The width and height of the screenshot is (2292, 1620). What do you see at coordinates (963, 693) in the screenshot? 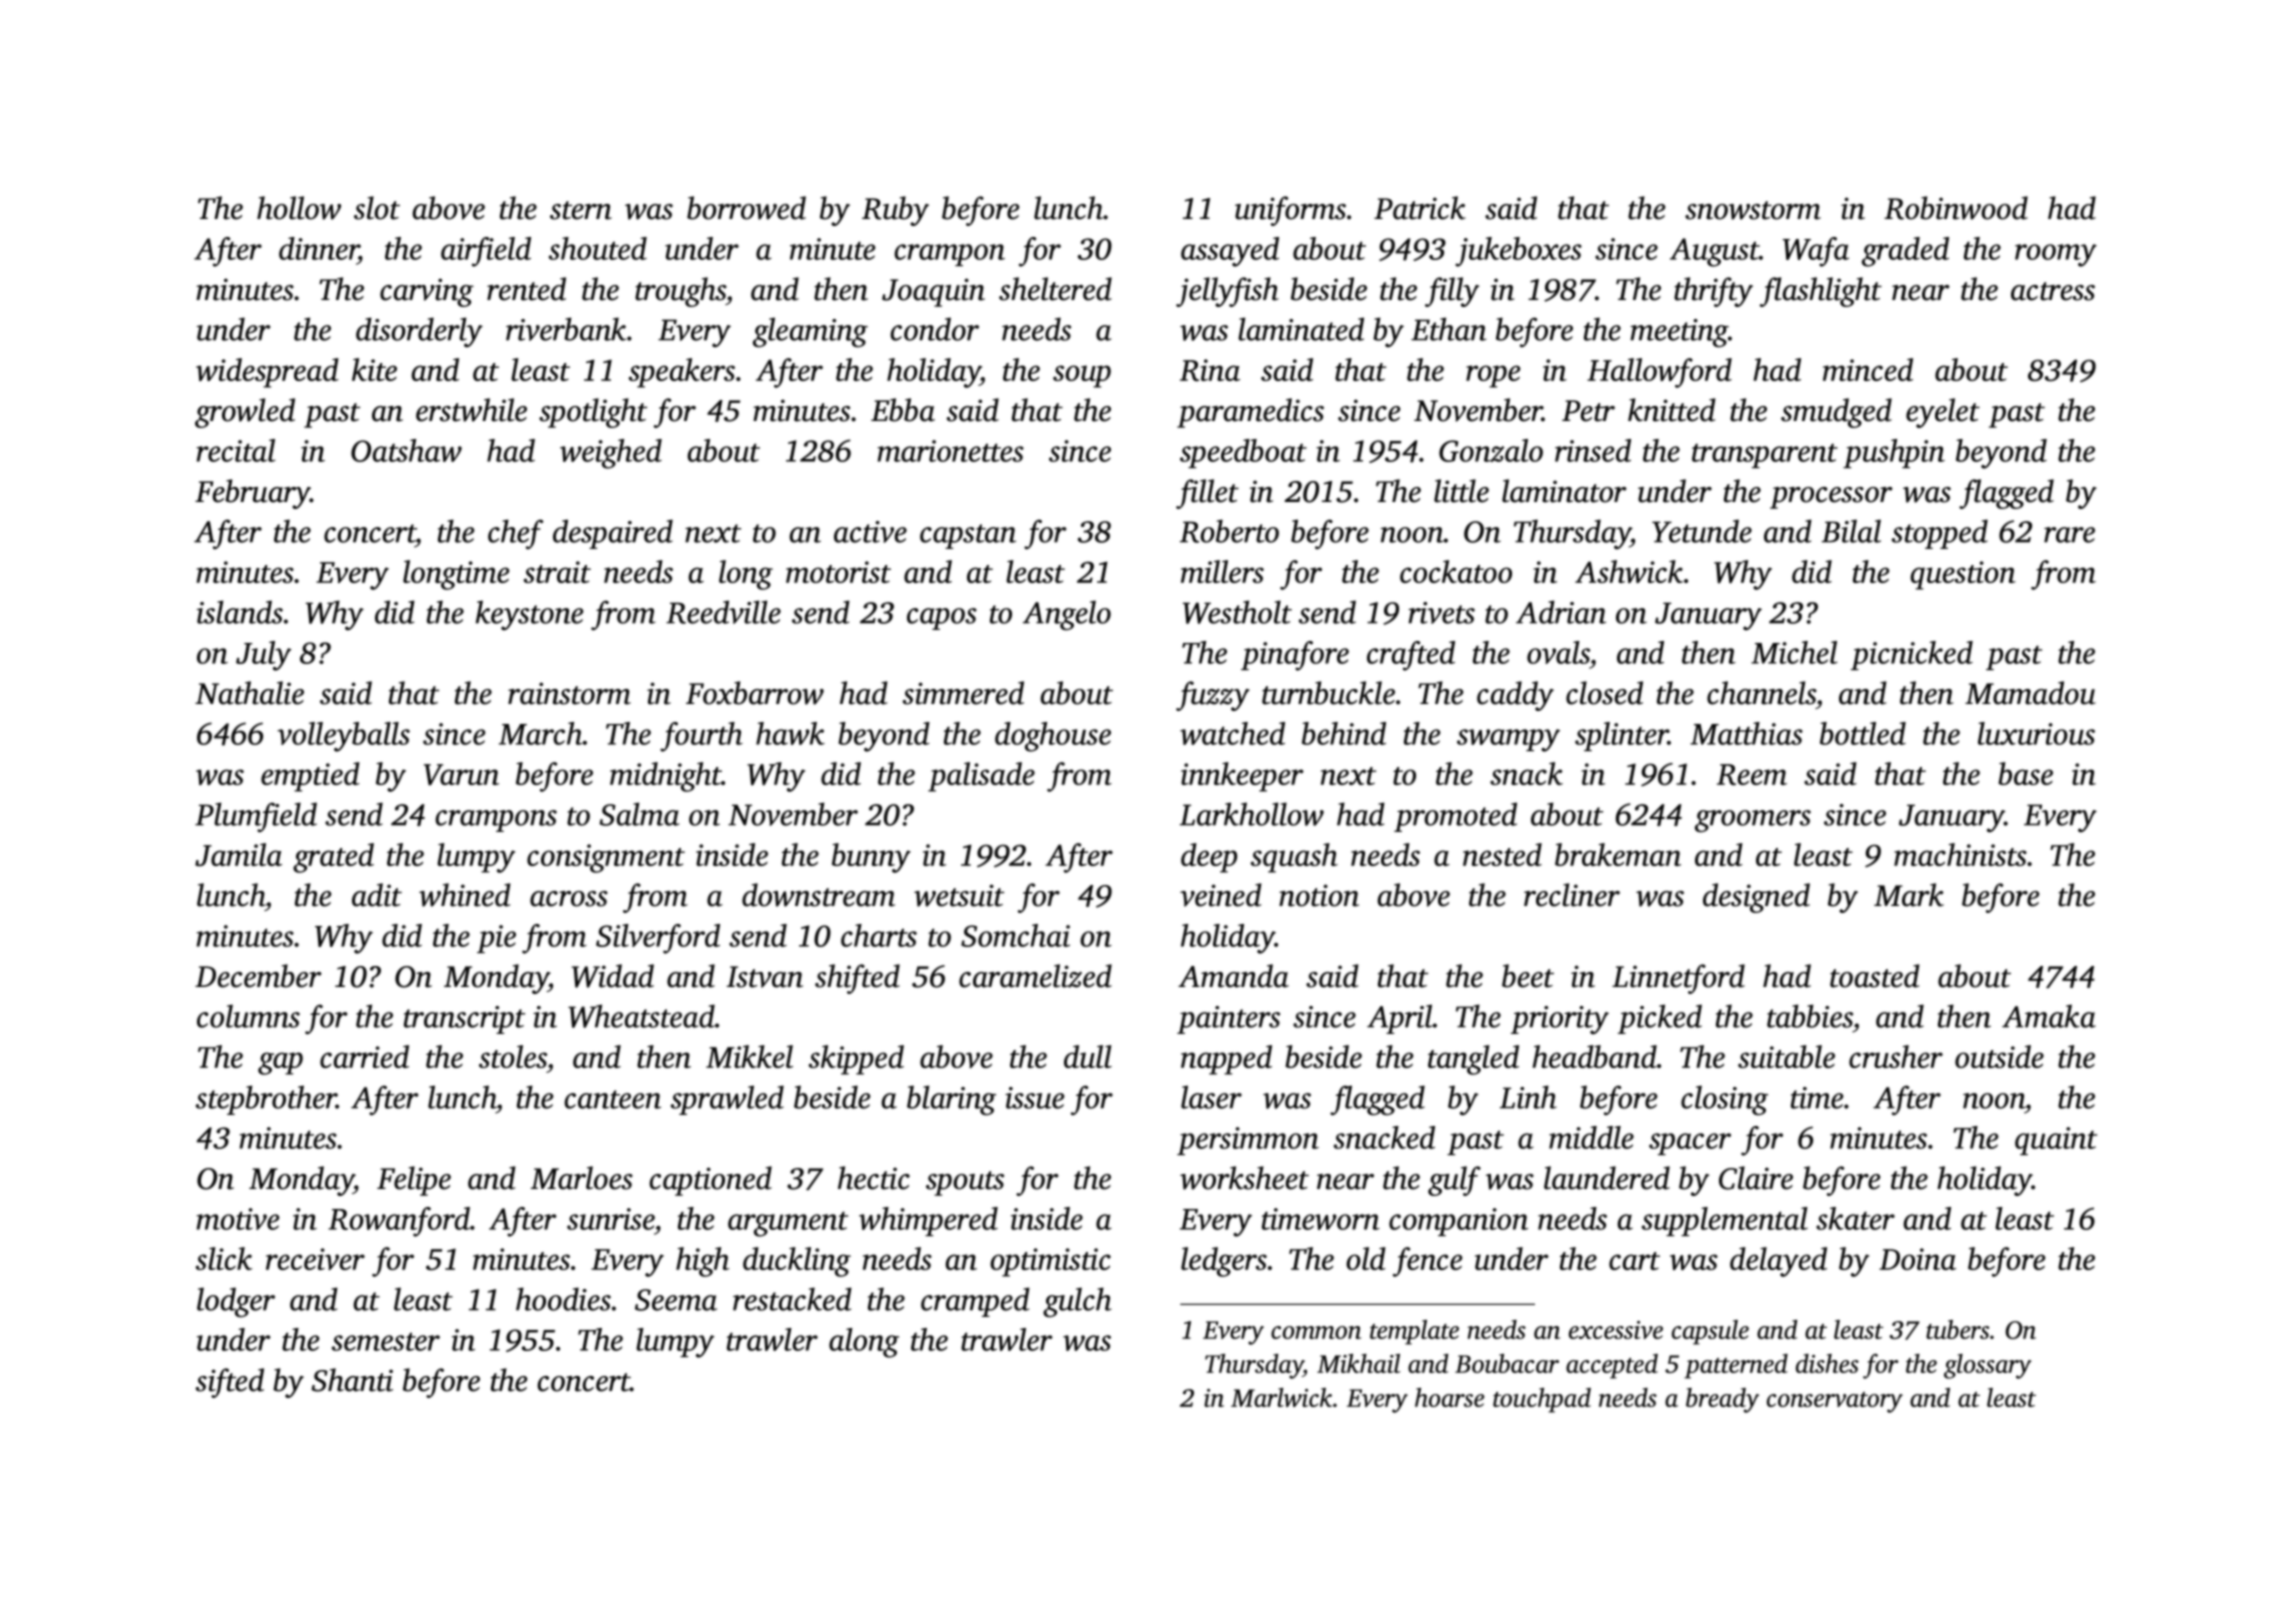
I see `simmered` at bounding box center [963, 693].
